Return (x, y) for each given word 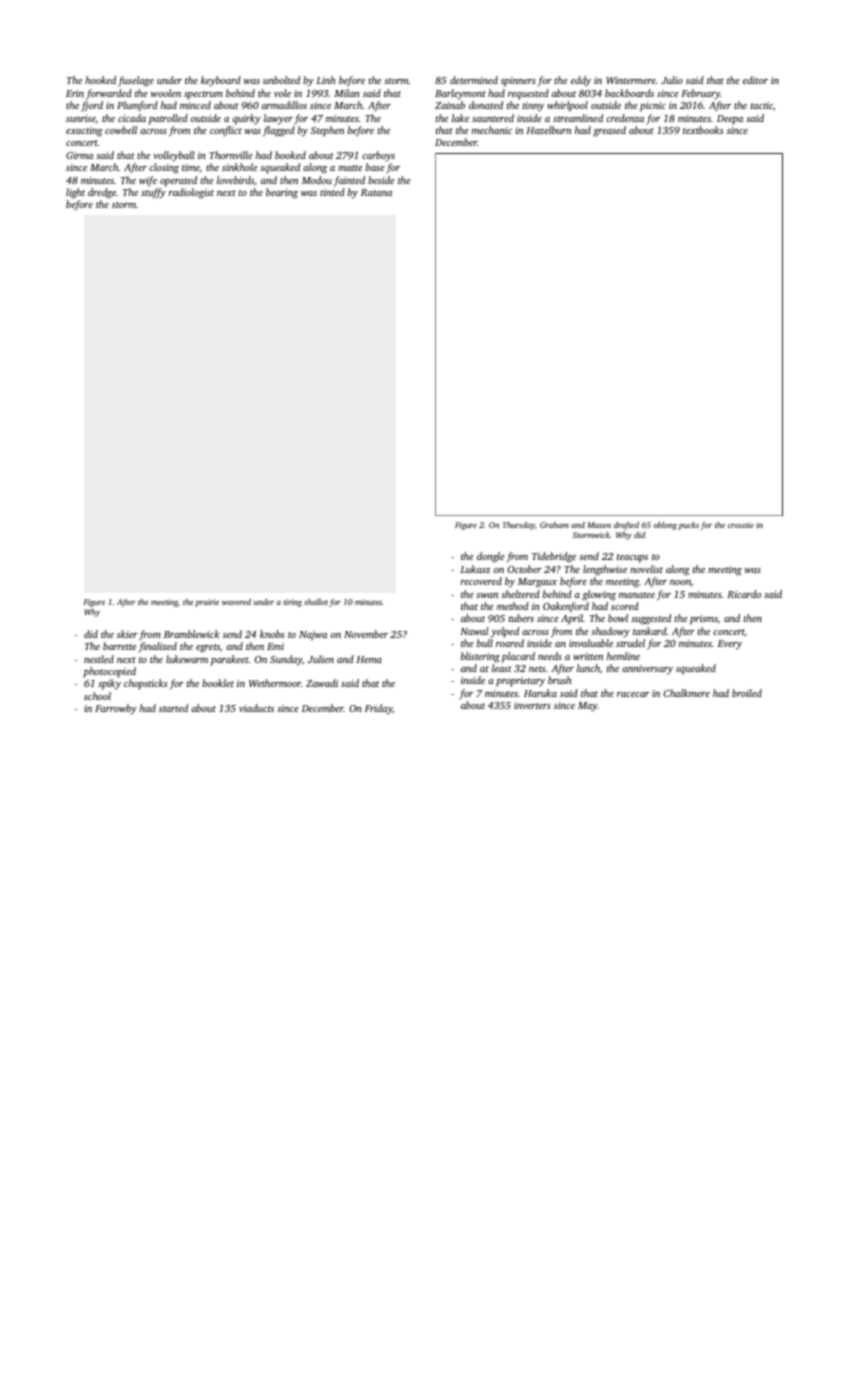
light (75, 193)
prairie (207, 603)
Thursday (519, 526)
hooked (100, 80)
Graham (554, 525)
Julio (672, 80)
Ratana (376, 192)
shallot (316, 602)
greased (609, 131)
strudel (630, 643)
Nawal (474, 631)
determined (474, 80)
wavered (236, 602)
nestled (99, 659)
